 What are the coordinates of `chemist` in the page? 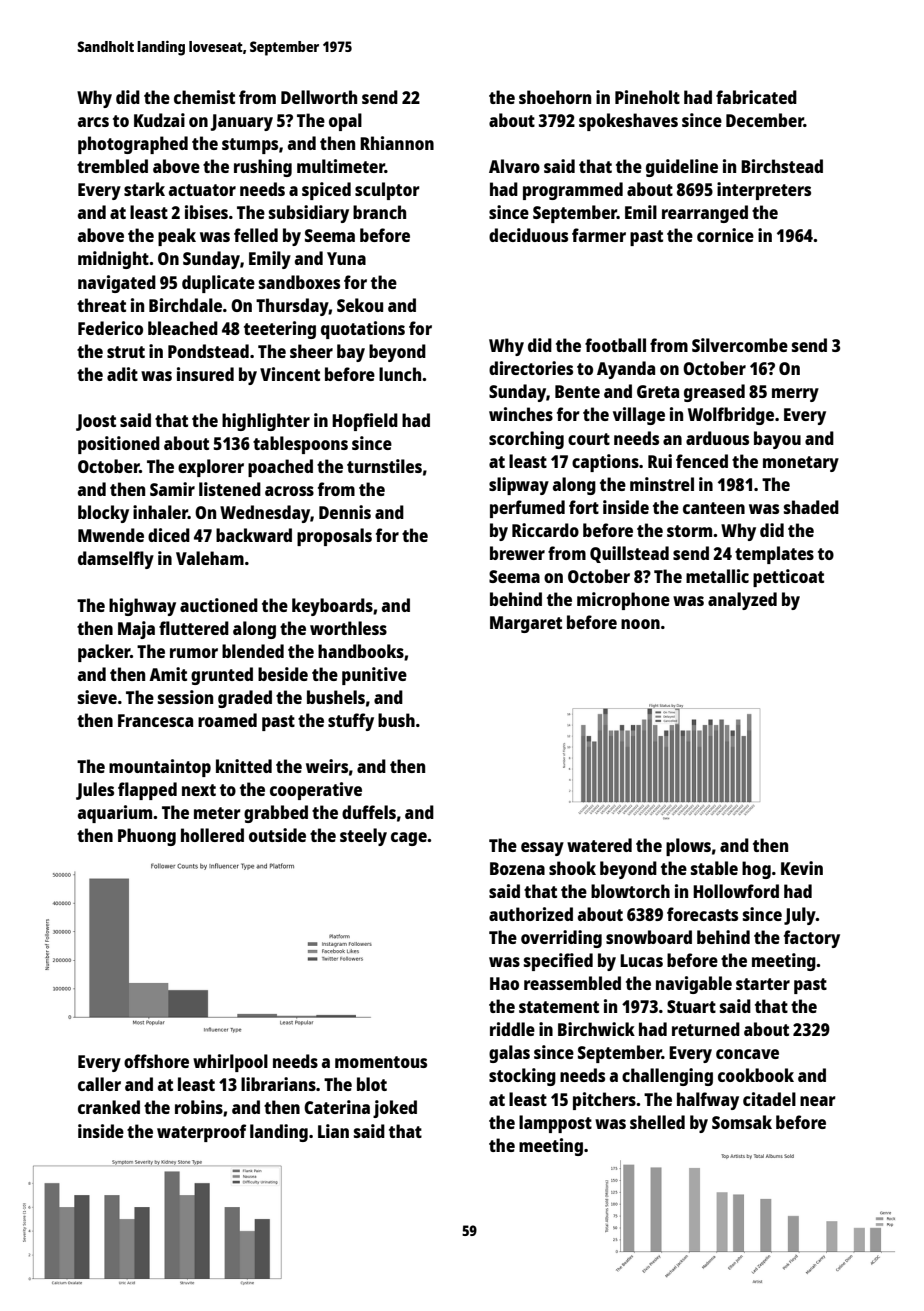 It's located at (204, 97).
